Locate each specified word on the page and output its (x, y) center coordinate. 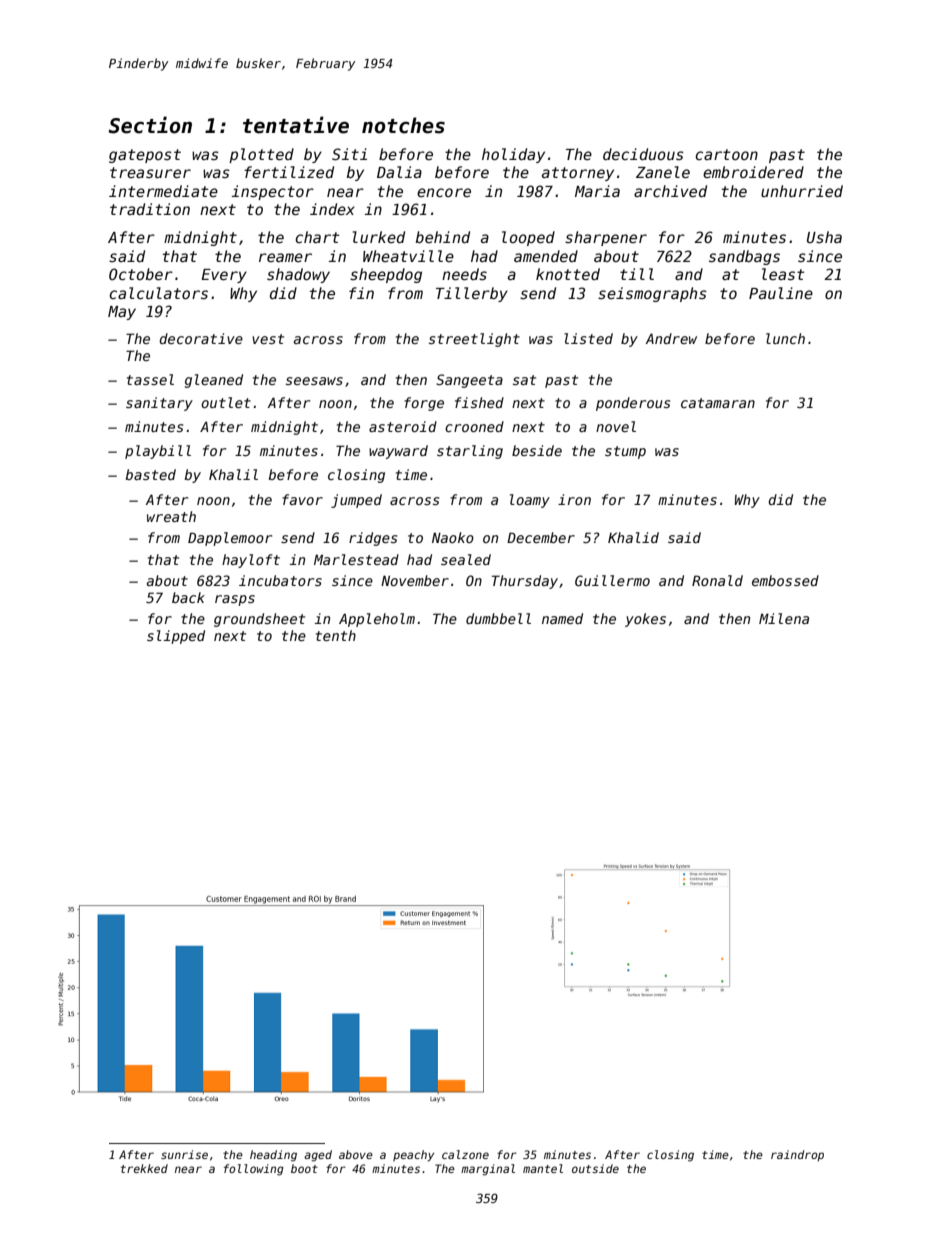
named (562, 618)
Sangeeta (469, 381)
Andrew (671, 338)
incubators (280, 580)
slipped (176, 637)
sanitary (159, 404)
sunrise (184, 1154)
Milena (784, 618)
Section (150, 125)
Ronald (717, 580)
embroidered (753, 172)
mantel (543, 1168)
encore (444, 192)
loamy (530, 501)
